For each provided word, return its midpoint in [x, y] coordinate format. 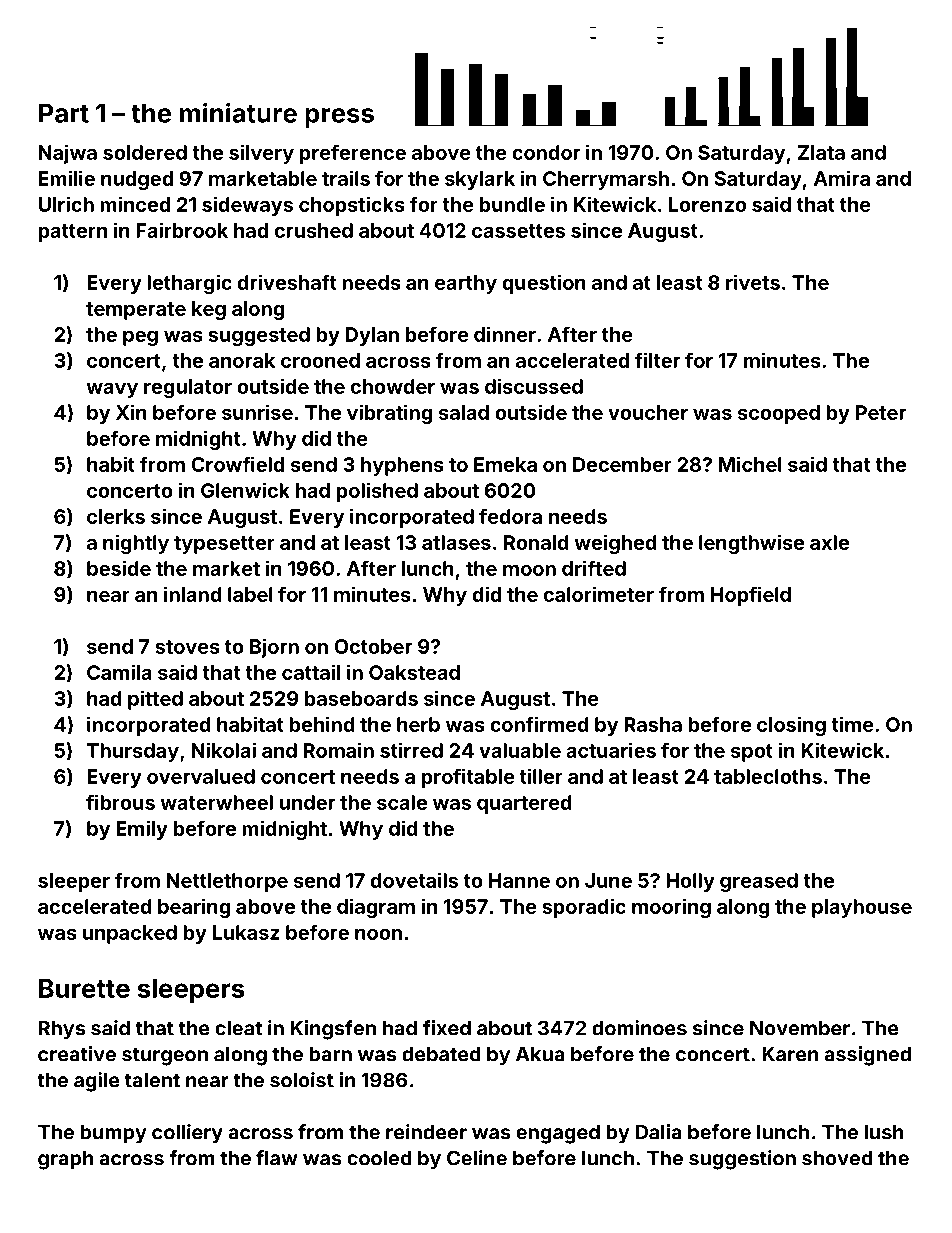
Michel [750, 464]
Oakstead [414, 672]
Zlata [821, 152]
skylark [480, 180]
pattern [72, 233]
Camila [119, 672]
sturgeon [165, 1057]
